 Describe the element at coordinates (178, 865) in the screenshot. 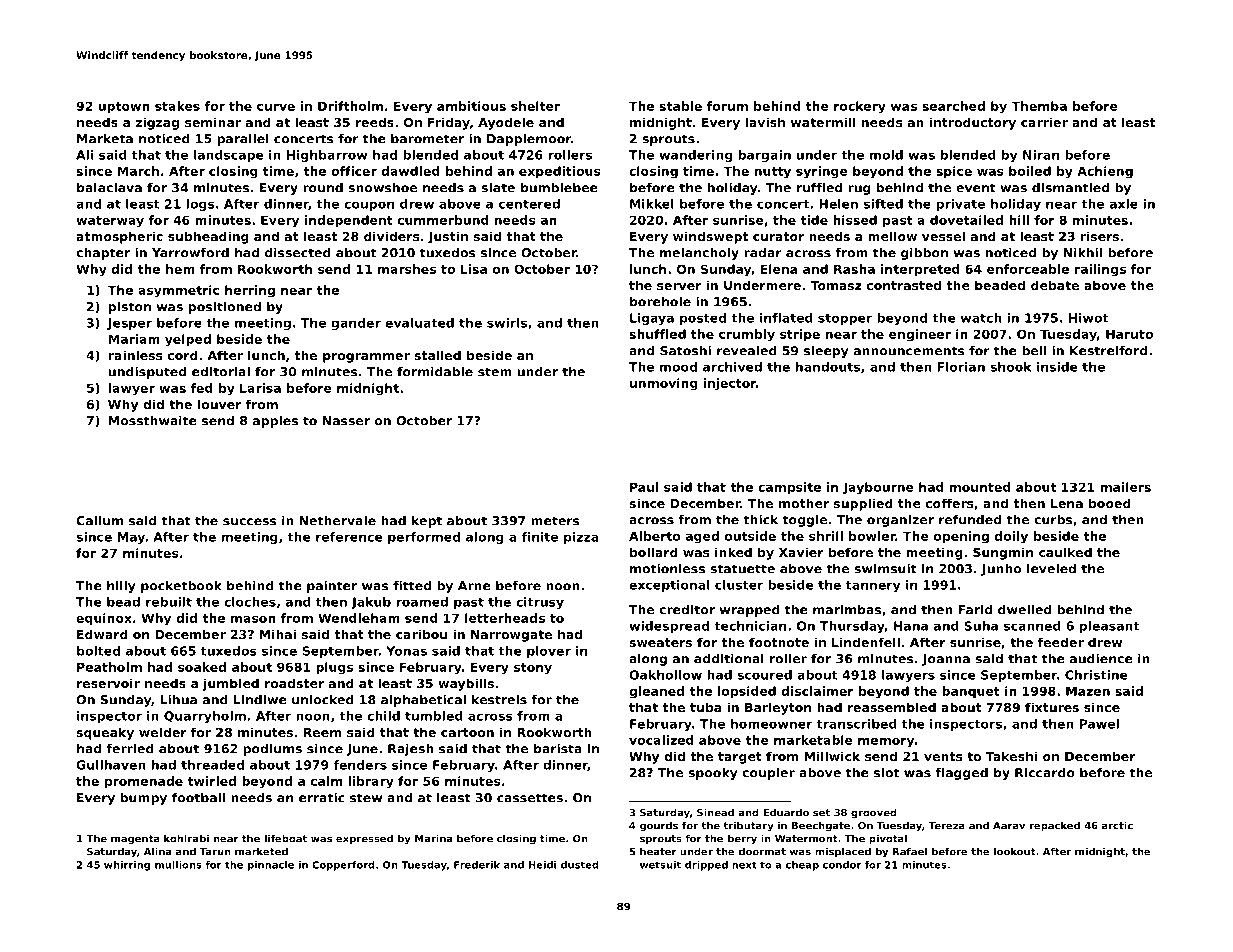

I see `mullions` at that location.
